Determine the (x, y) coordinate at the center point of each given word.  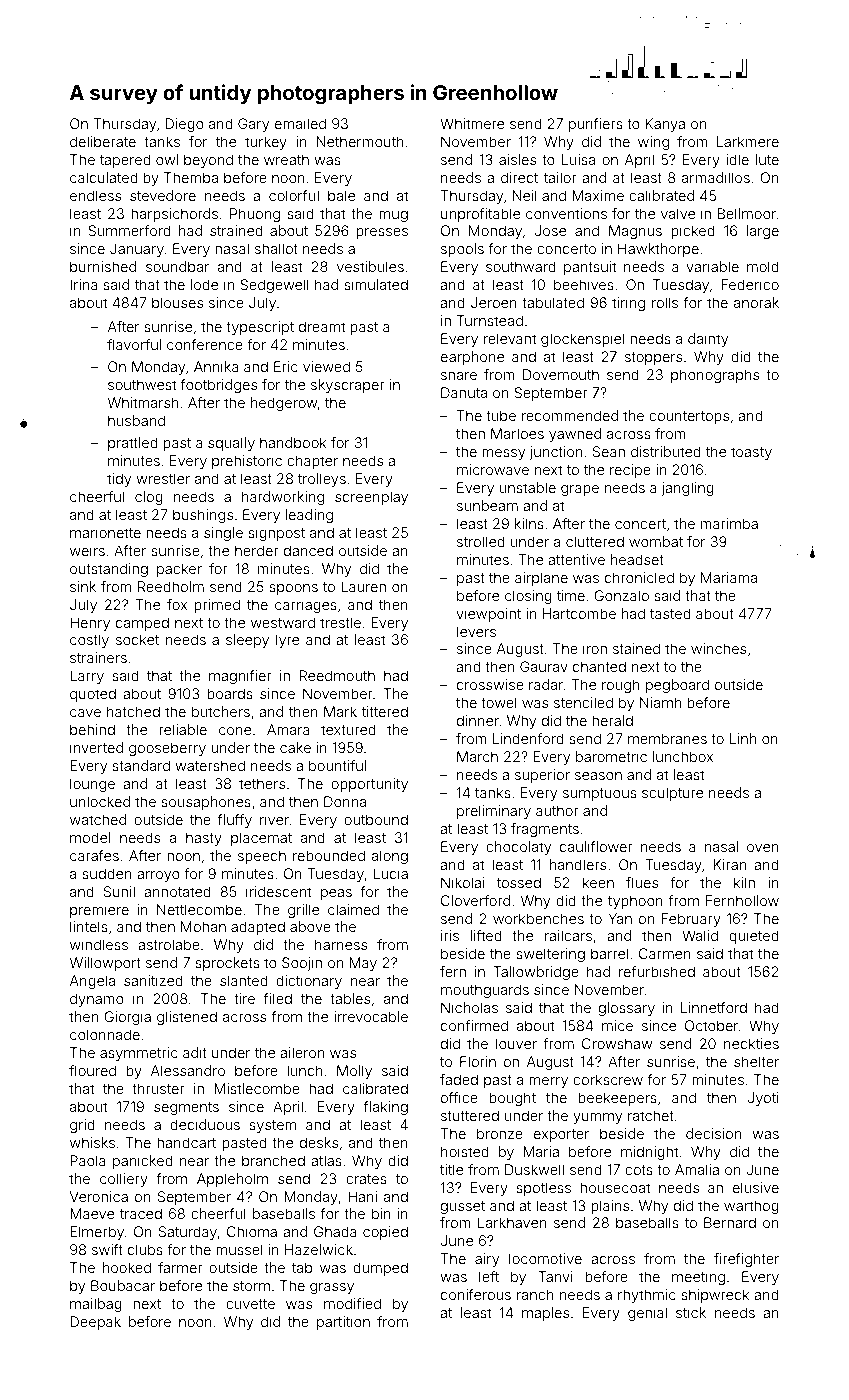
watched (98, 819)
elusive (756, 1187)
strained (236, 230)
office (459, 1097)
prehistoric (247, 462)
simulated (376, 284)
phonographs (715, 376)
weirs (87, 550)
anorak (756, 302)
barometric (611, 756)
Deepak (95, 1323)
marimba (729, 523)
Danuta (464, 392)
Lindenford (528, 738)
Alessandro (188, 1070)
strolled (481, 541)
